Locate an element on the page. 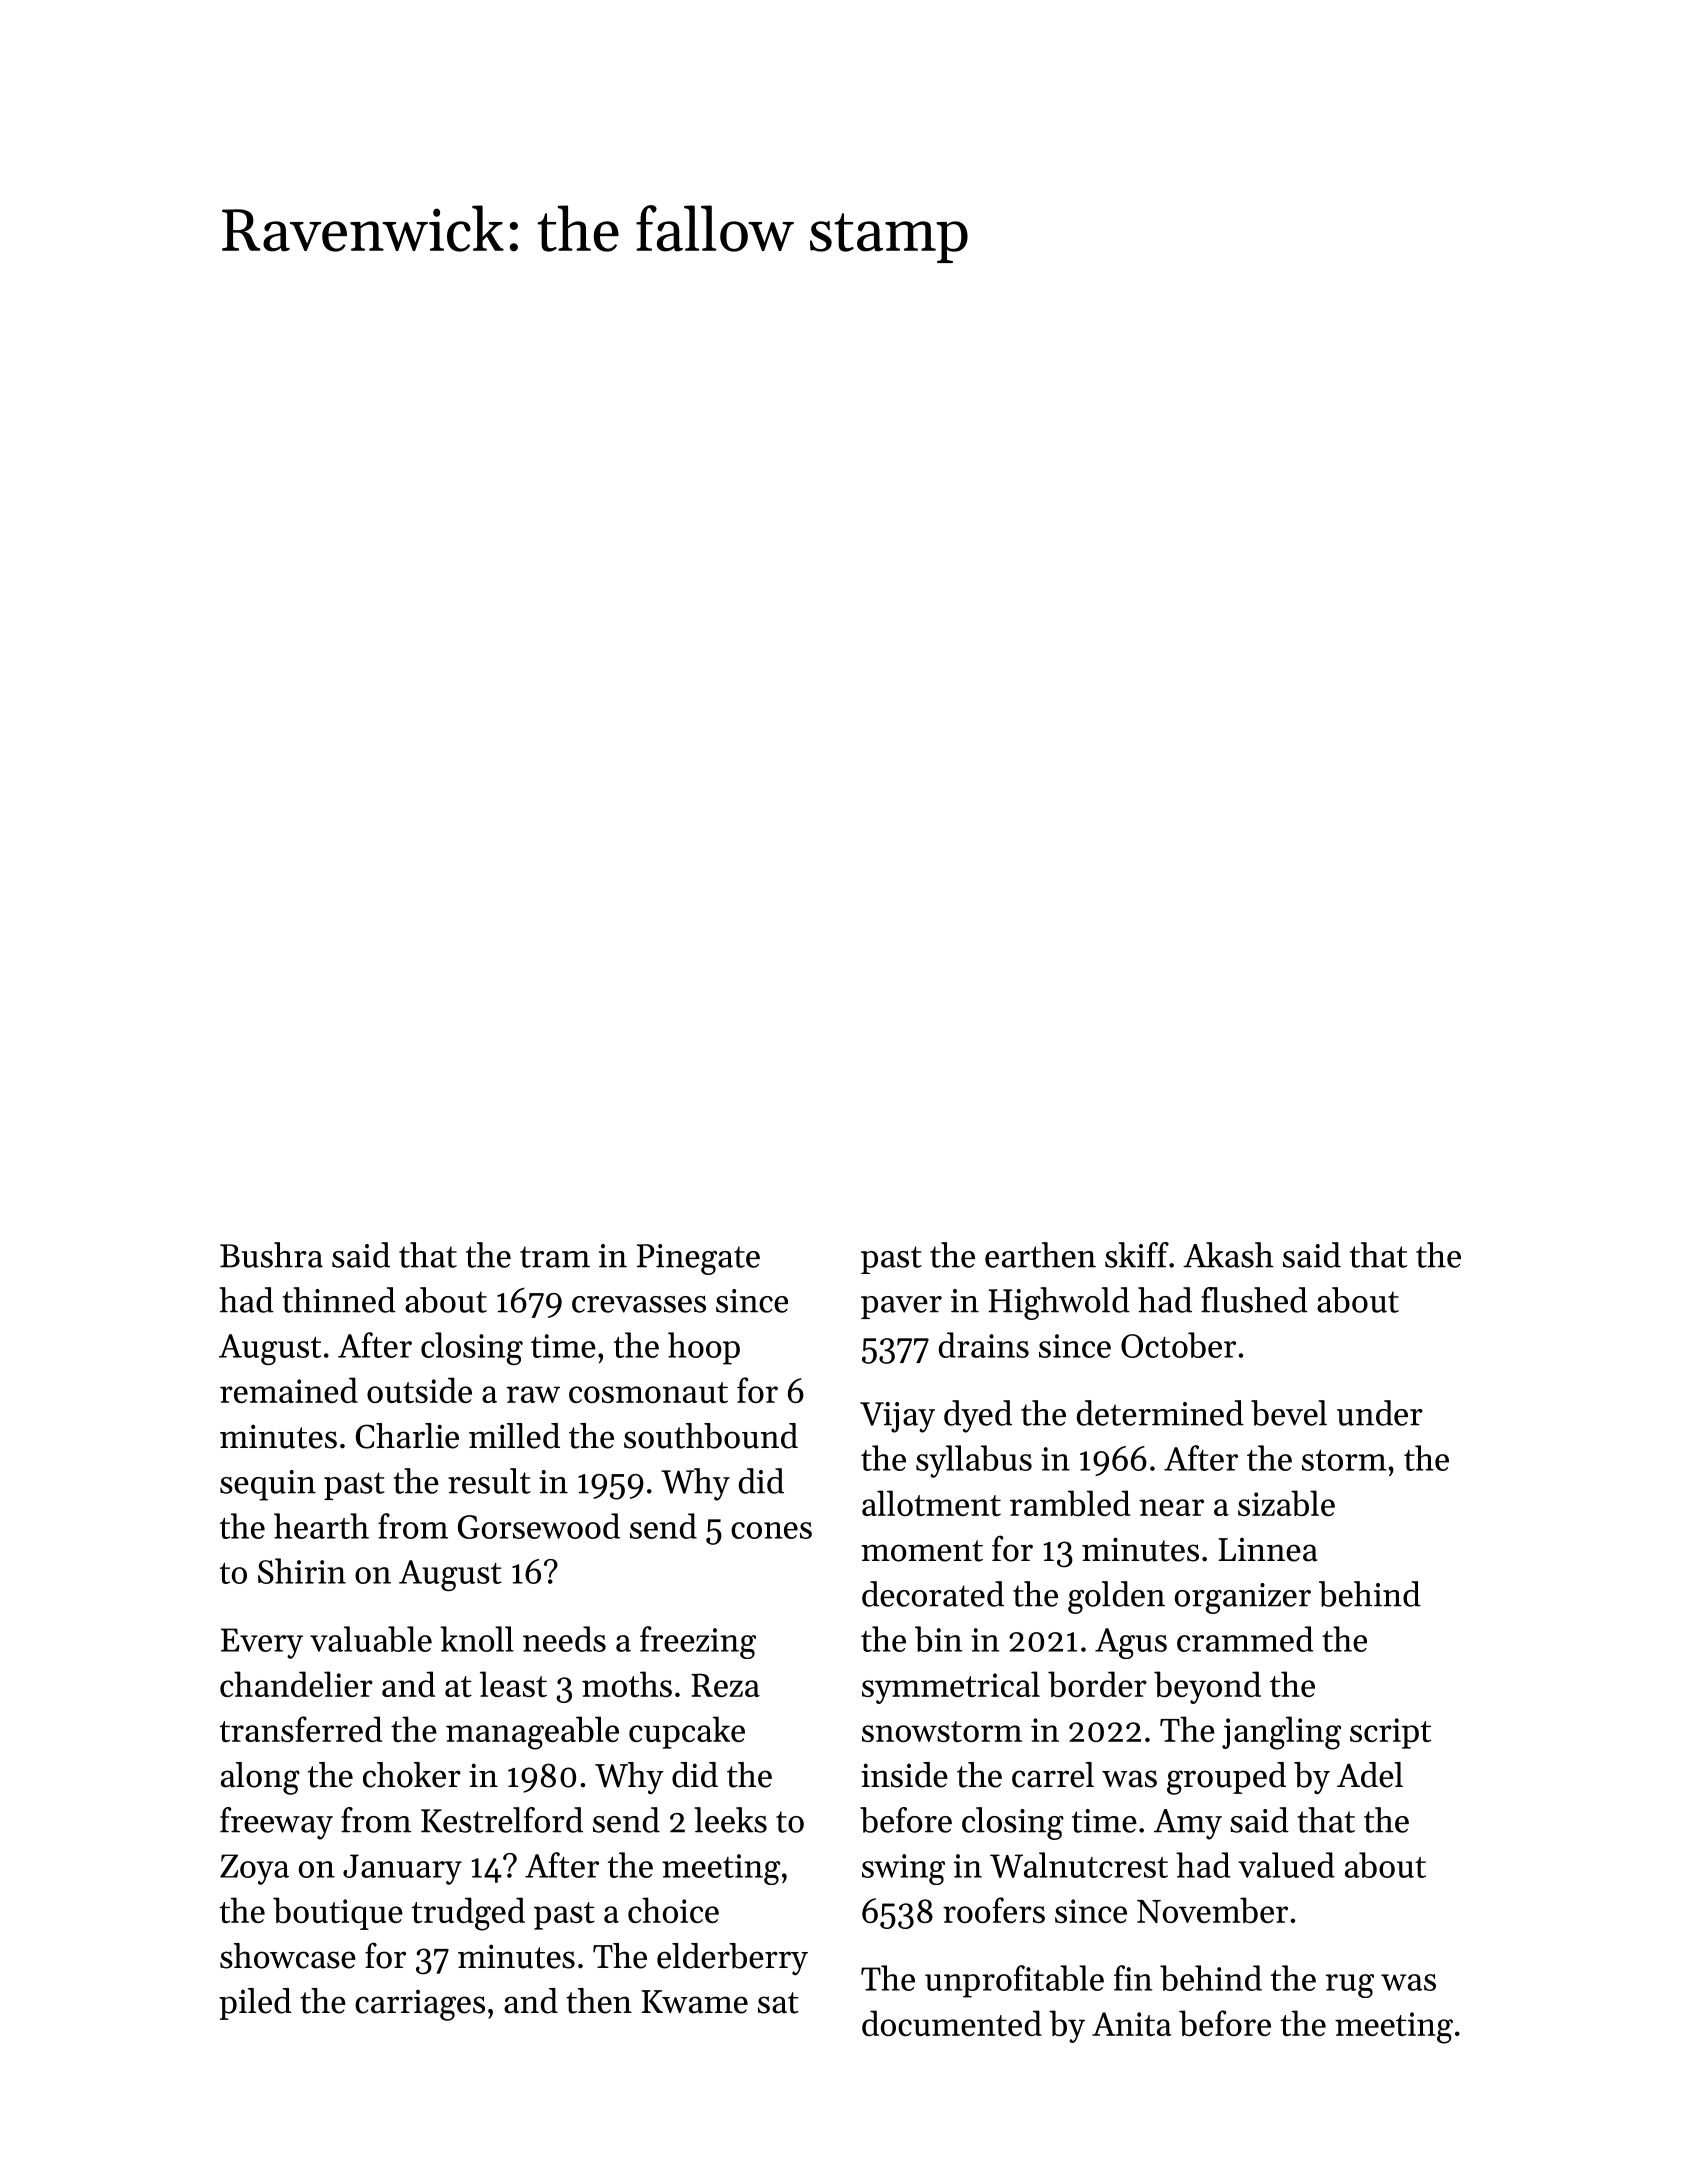  rug is located at coordinates (1350, 1986).
